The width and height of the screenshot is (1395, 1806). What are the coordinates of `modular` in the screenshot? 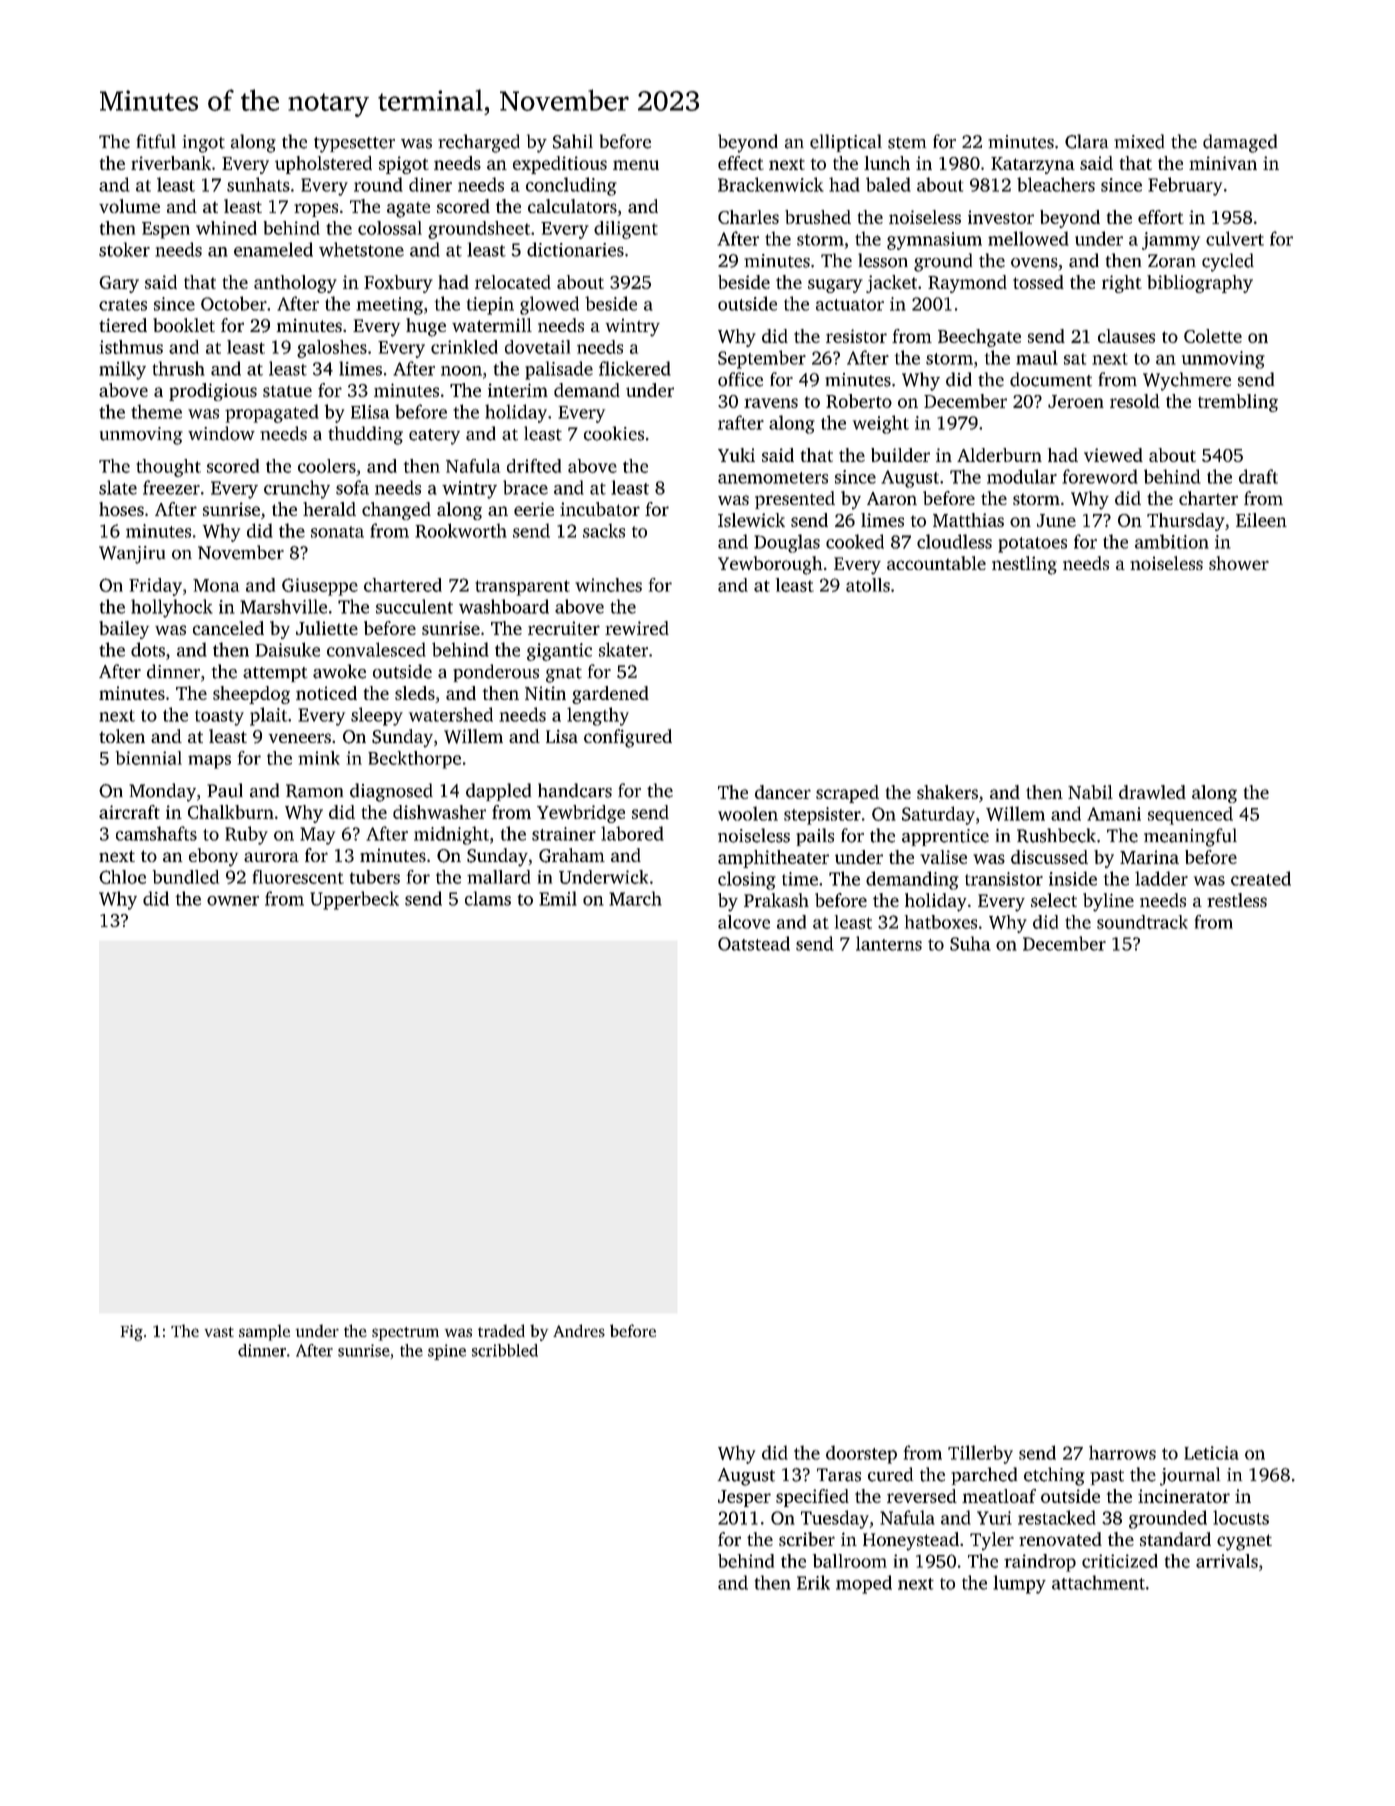 It's located at (1022, 476).
